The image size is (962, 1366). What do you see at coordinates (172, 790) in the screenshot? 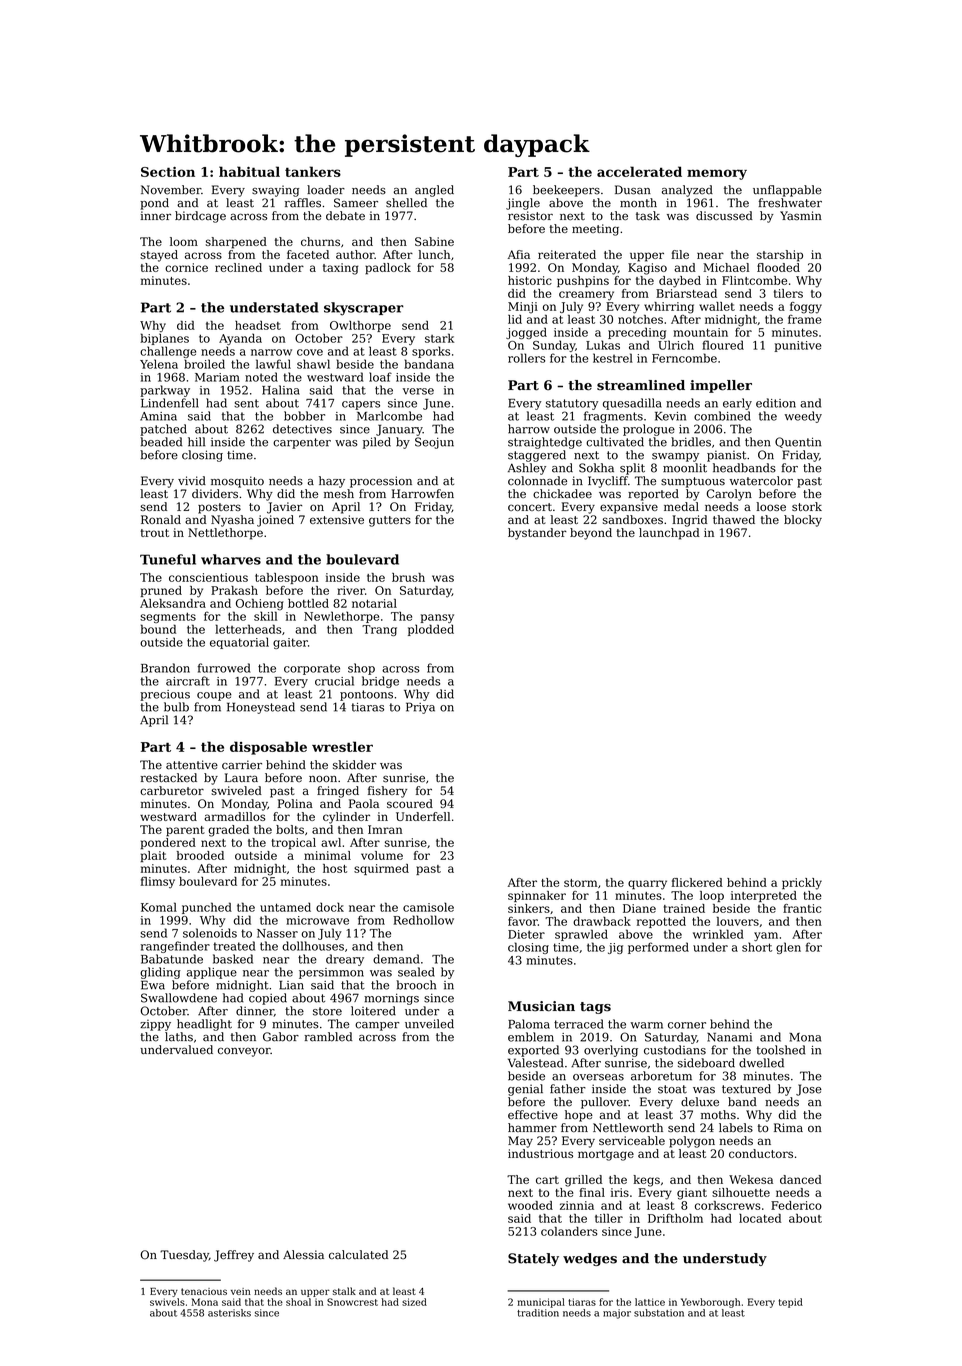
I see `carburetor` at bounding box center [172, 790].
